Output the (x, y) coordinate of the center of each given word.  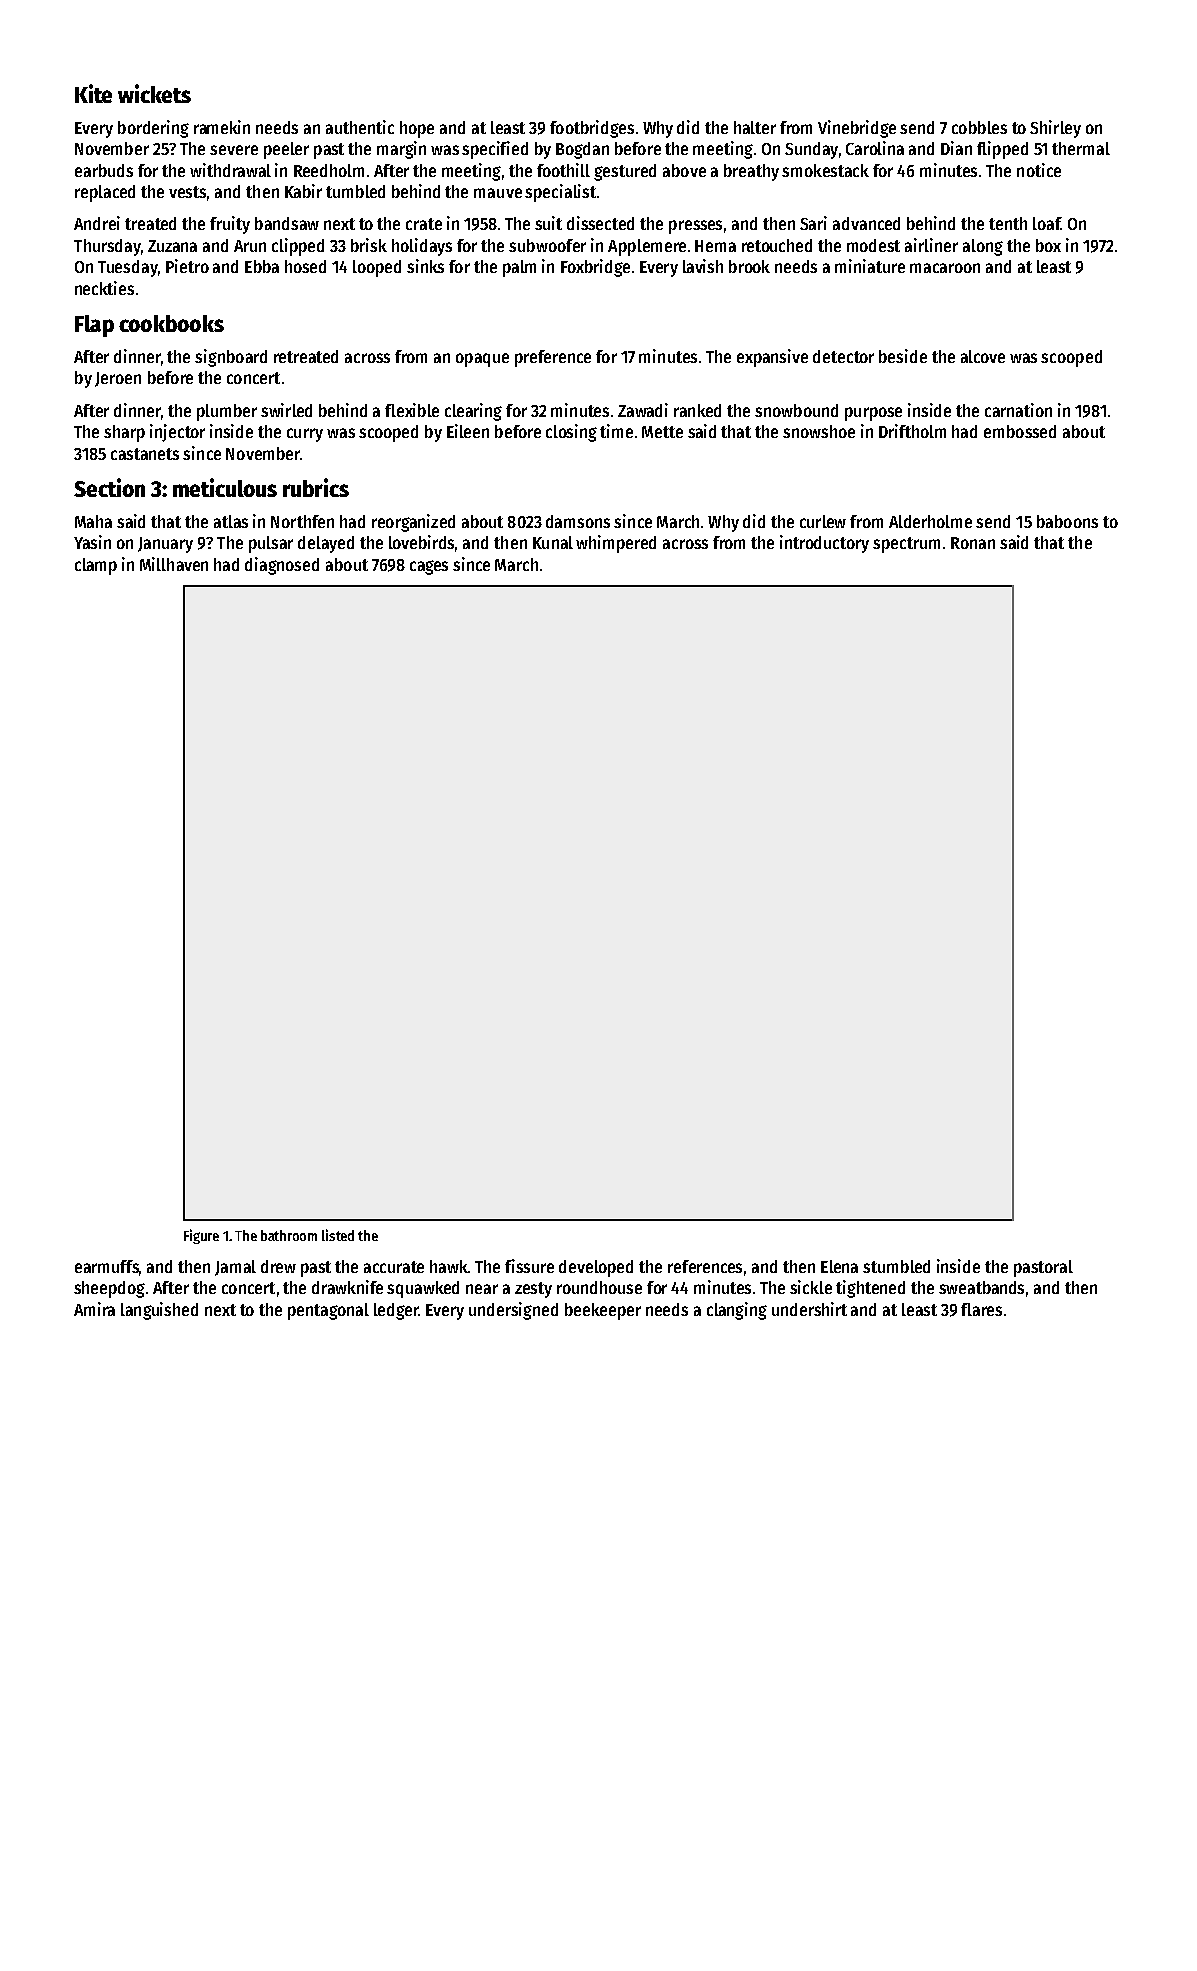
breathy (751, 172)
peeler (286, 150)
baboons (1067, 521)
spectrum (906, 545)
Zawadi (643, 410)
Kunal (553, 542)
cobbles (979, 127)
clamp (96, 566)
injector (177, 433)
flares (981, 1309)
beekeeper (603, 1311)
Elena (839, 1266)
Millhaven (174, 564)
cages (429, 567)
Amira (94, 1309)
